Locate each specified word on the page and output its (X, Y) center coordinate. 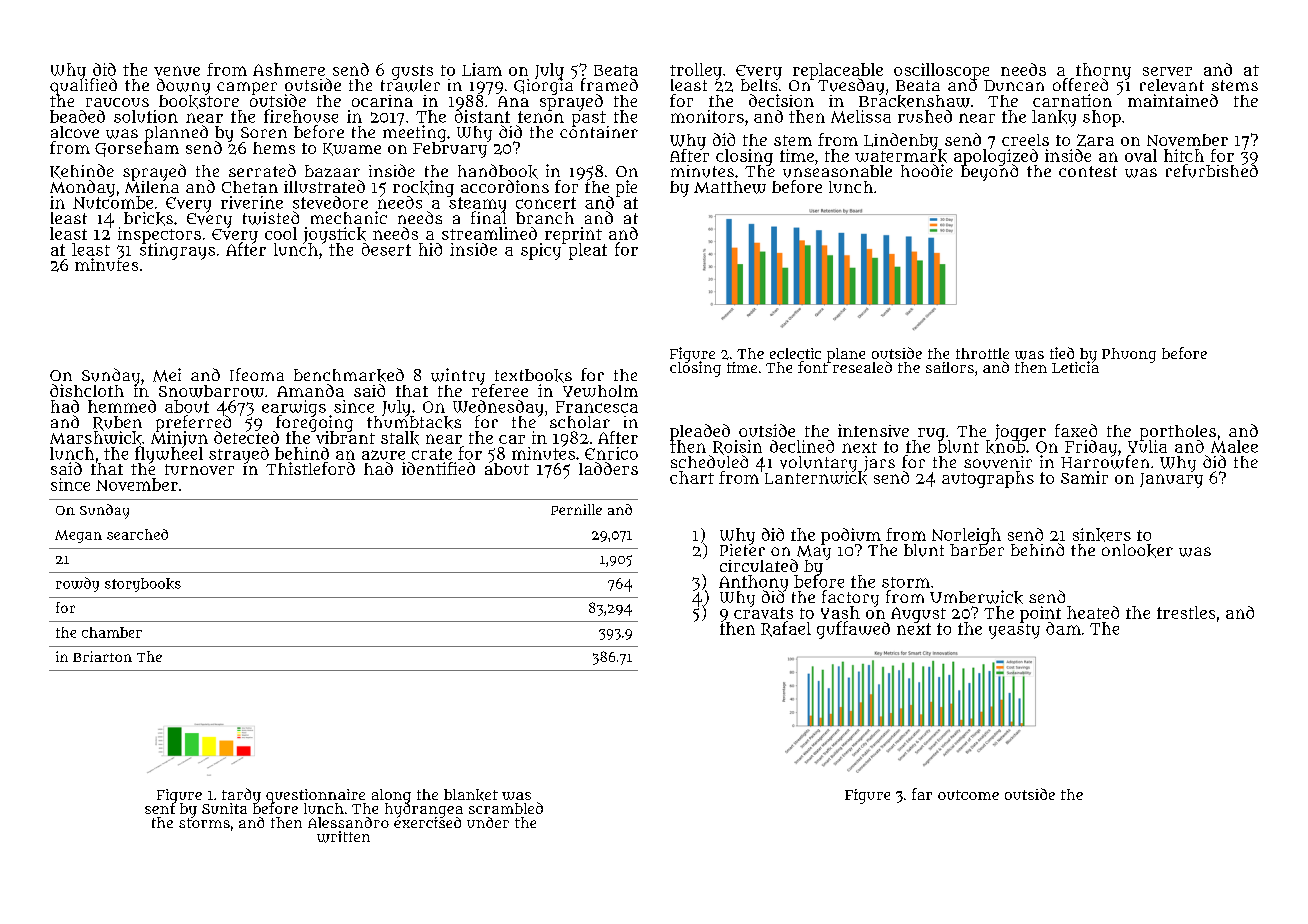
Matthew (730, 187)
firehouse (301, 116)
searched (137, 534)
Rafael (786, 629)
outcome (968, 795)
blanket (471, 795)
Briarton (102, 656)
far (922, 794)
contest (1088, 171)
